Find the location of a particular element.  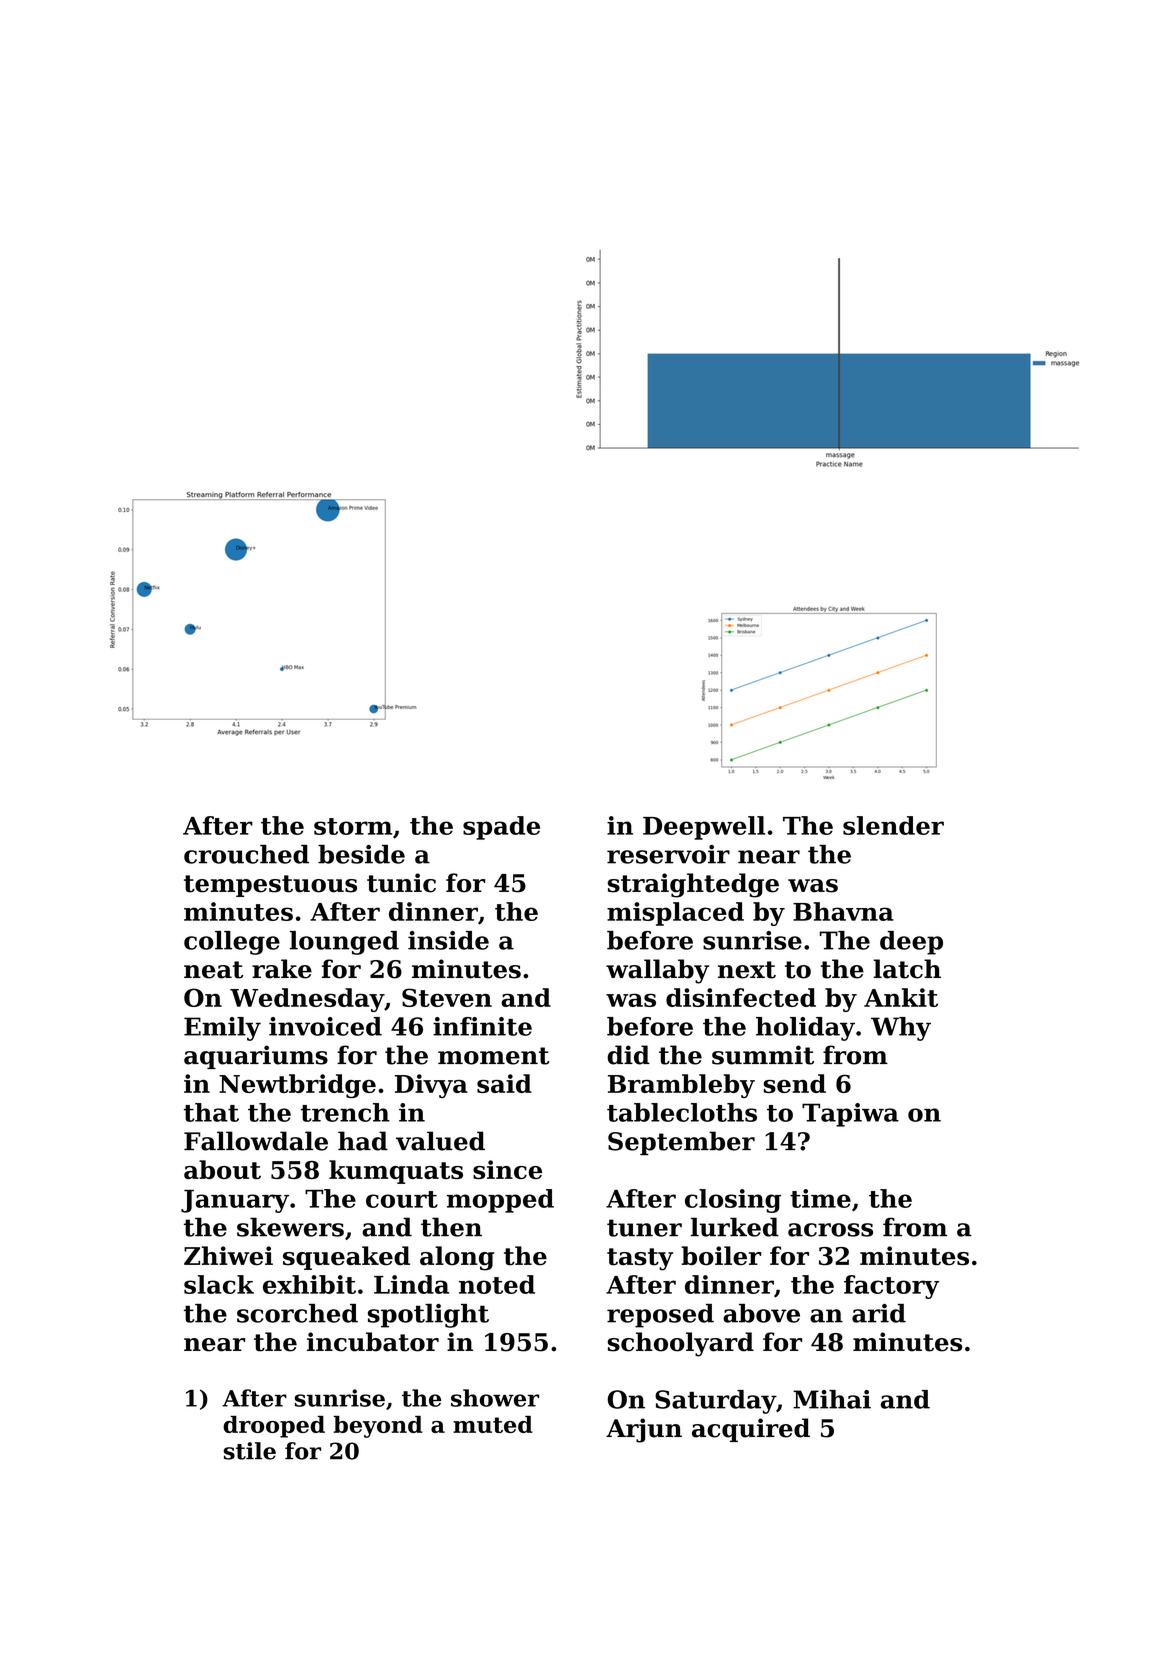

about is located at coordinates (222, 1169).
